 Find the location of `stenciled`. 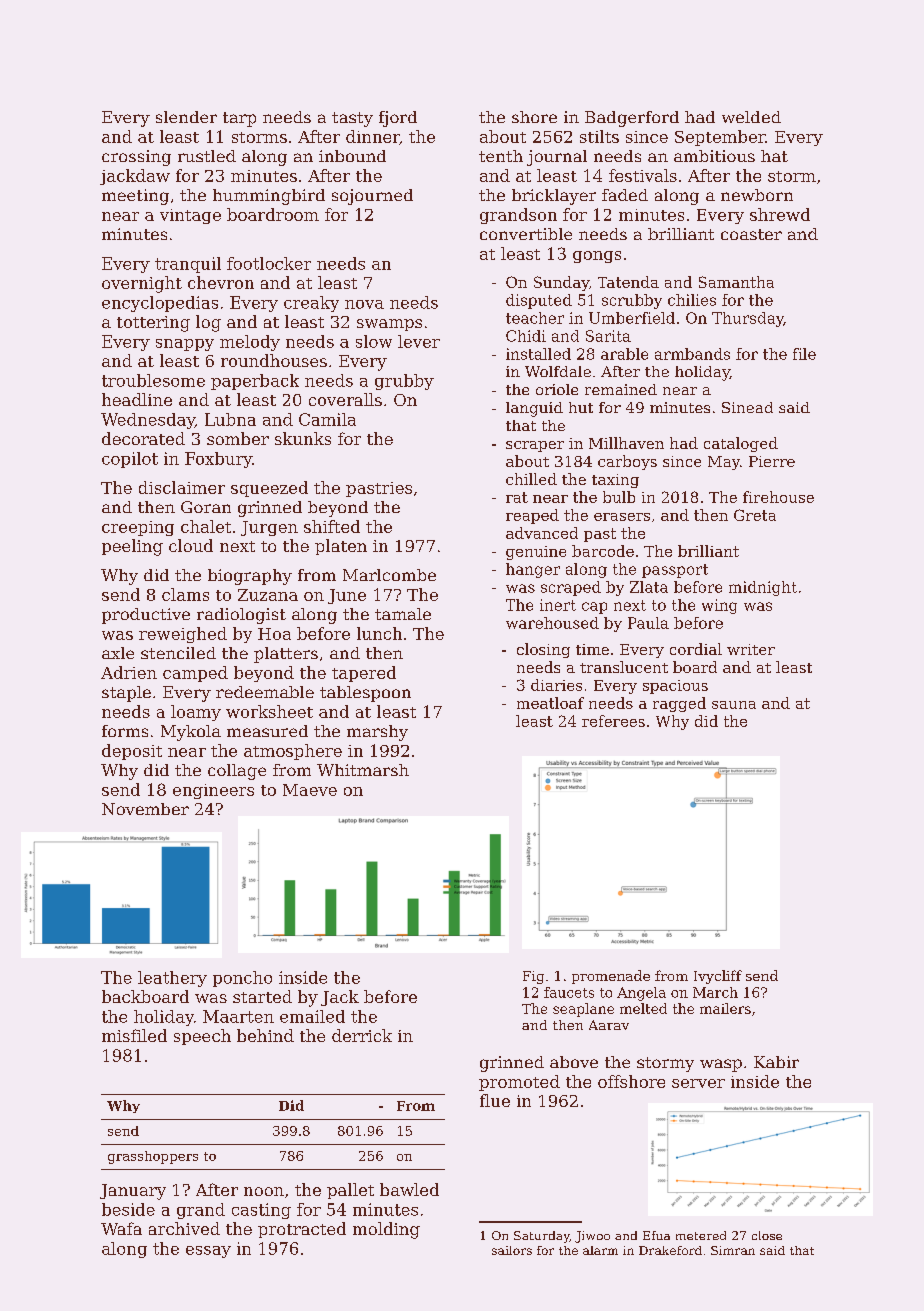

stenciled is located at coordinates (178, 653).
